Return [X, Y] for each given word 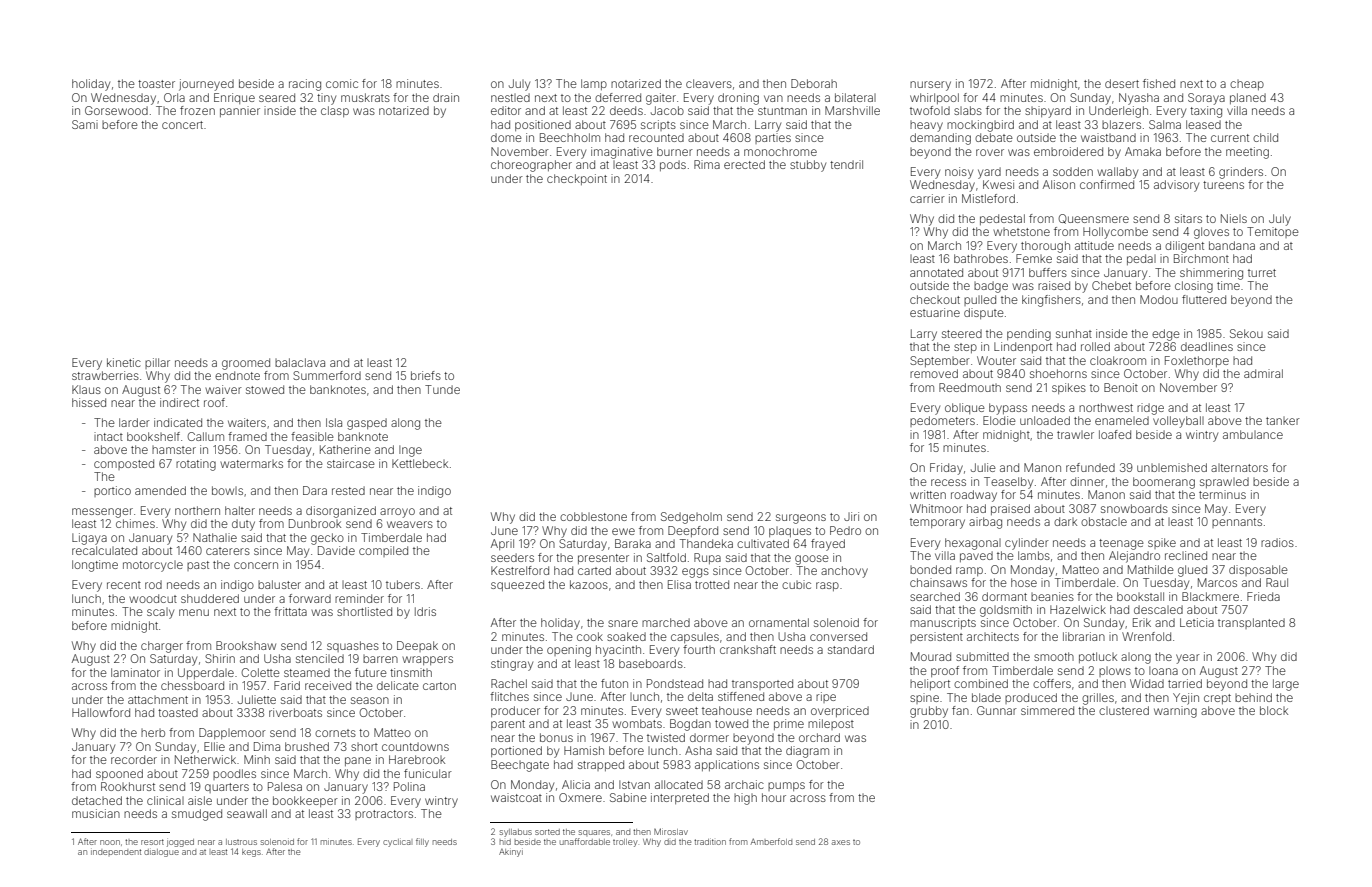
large [1286, 685]
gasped [367, 424]
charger [162, 647]
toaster [156, 84]
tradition [710, 842]
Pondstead [675, 683]
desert [1122, 83]
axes [841, 842]
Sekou [1246, 333]
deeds [626, 110]
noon [110, 842]
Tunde [442, 389]
